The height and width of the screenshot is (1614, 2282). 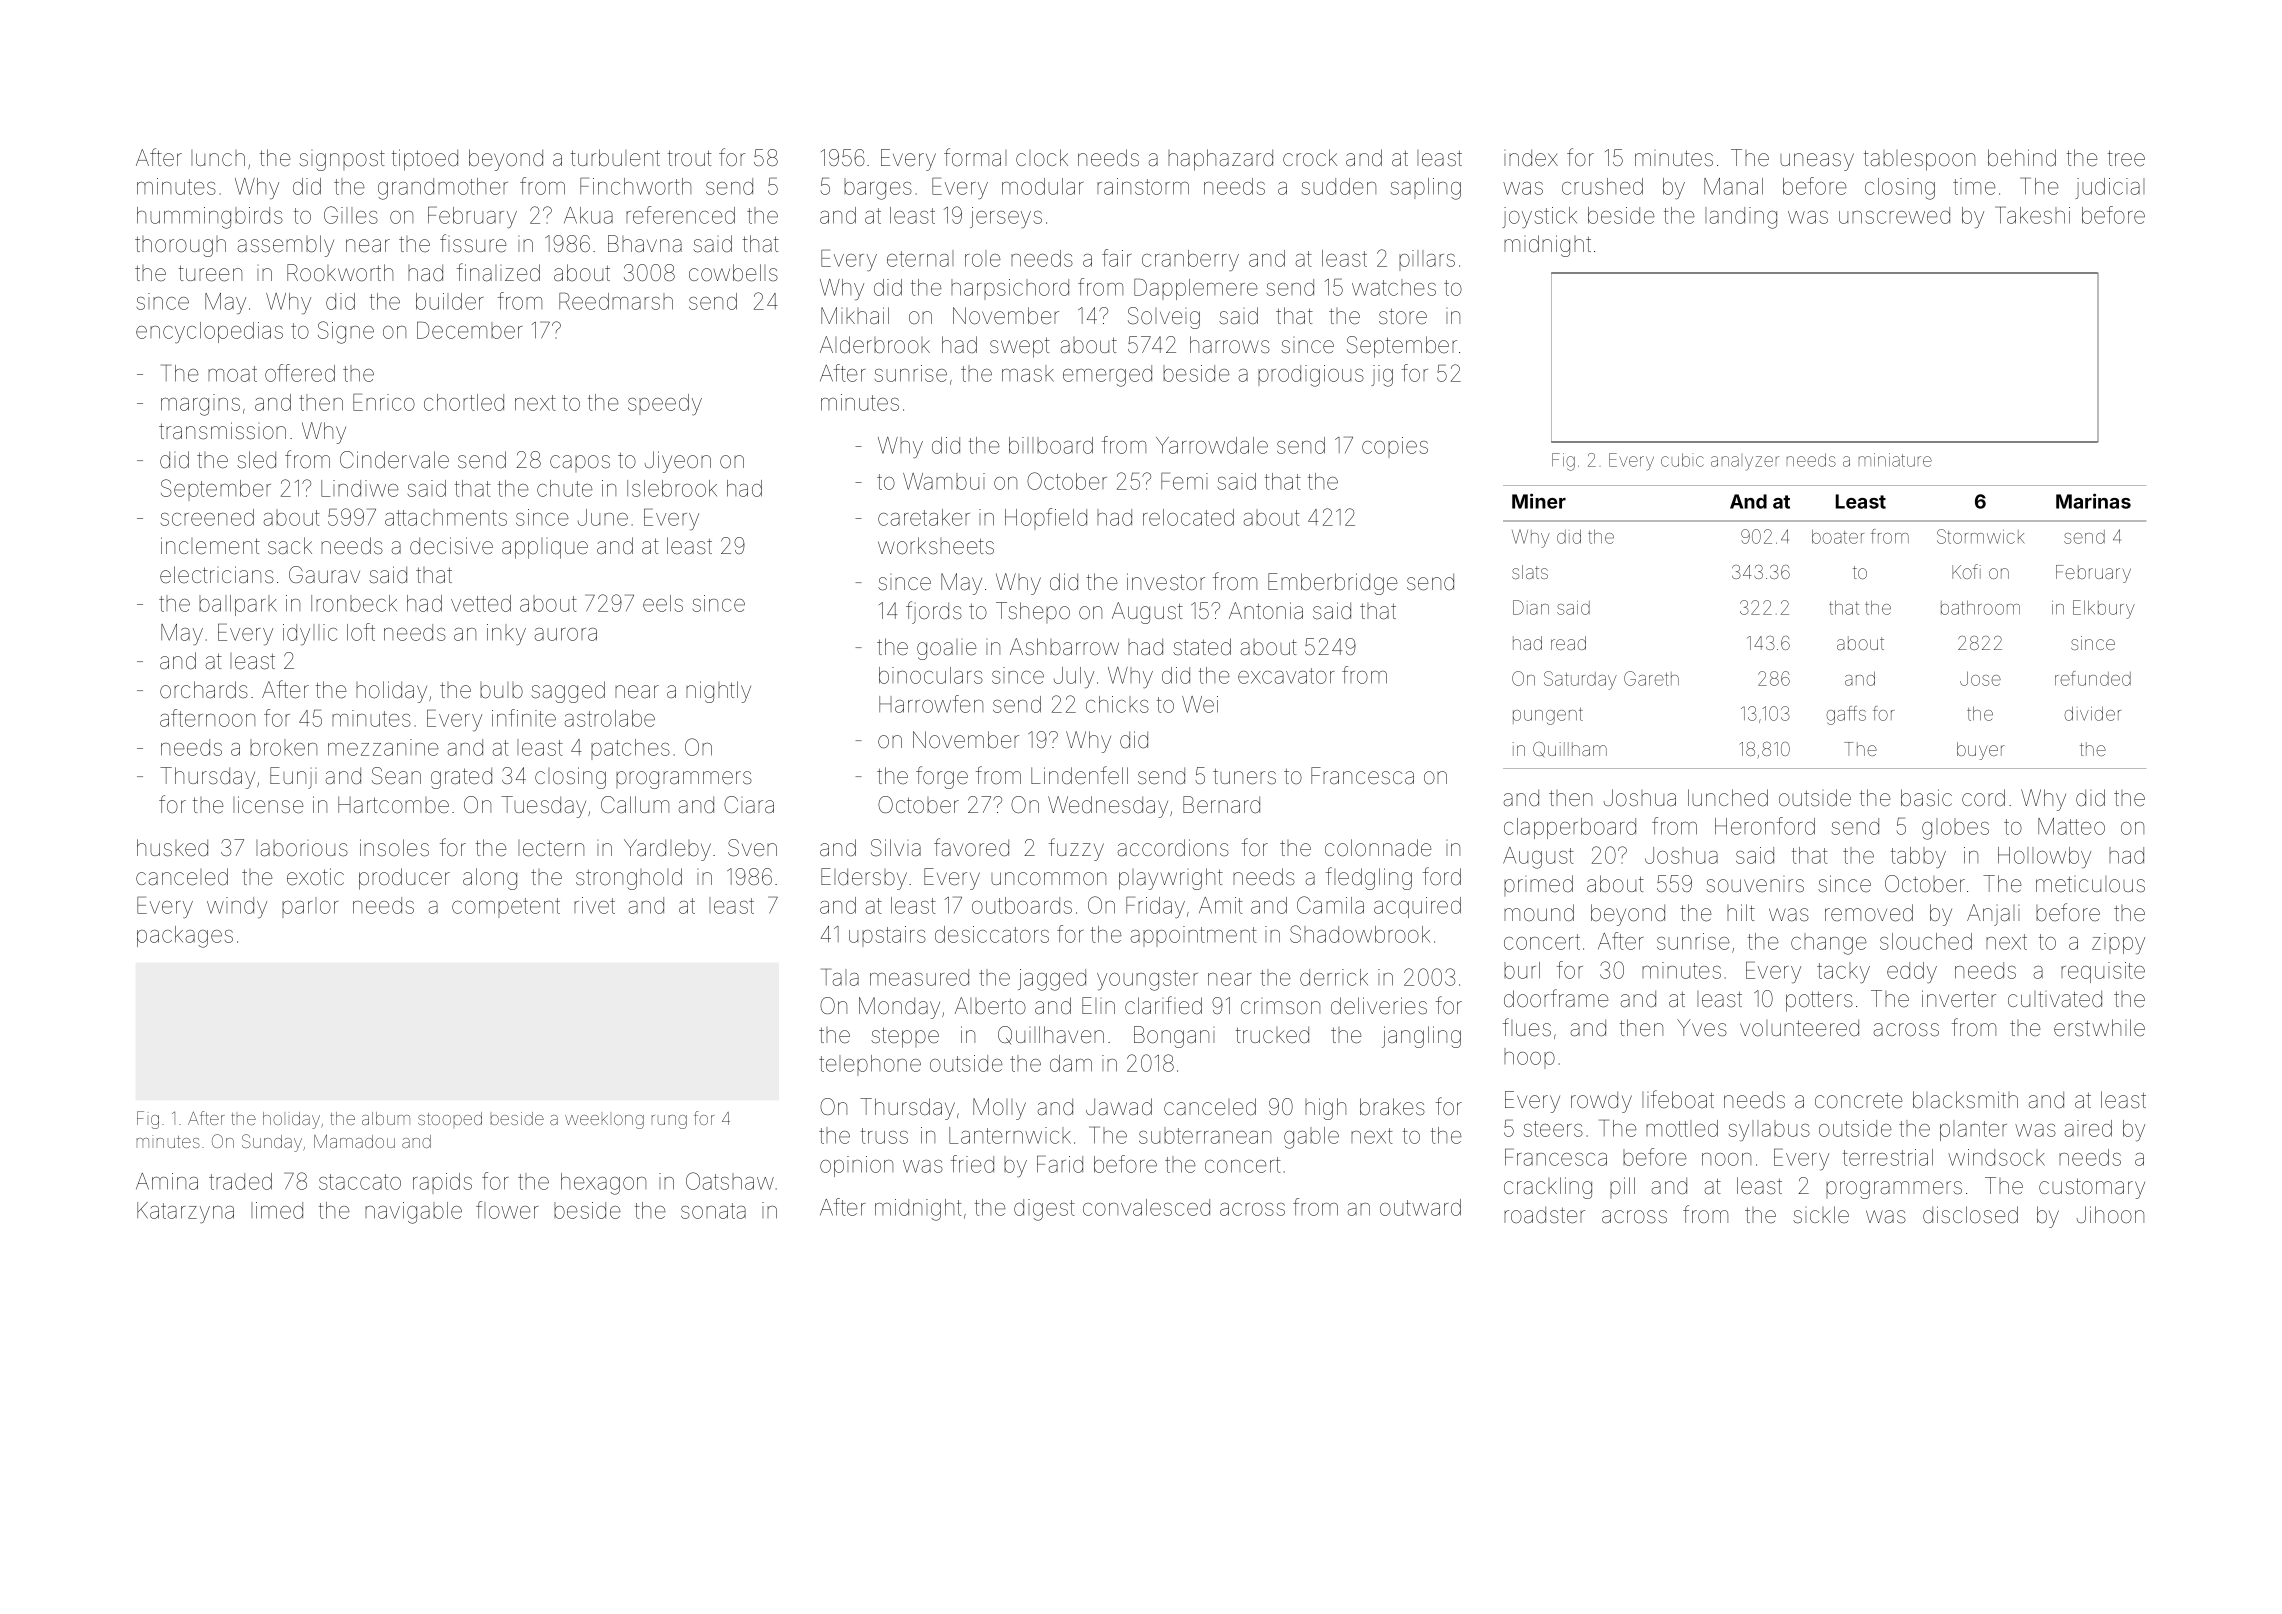 I want to click on crackling, so click(x=1548, y=1188).
